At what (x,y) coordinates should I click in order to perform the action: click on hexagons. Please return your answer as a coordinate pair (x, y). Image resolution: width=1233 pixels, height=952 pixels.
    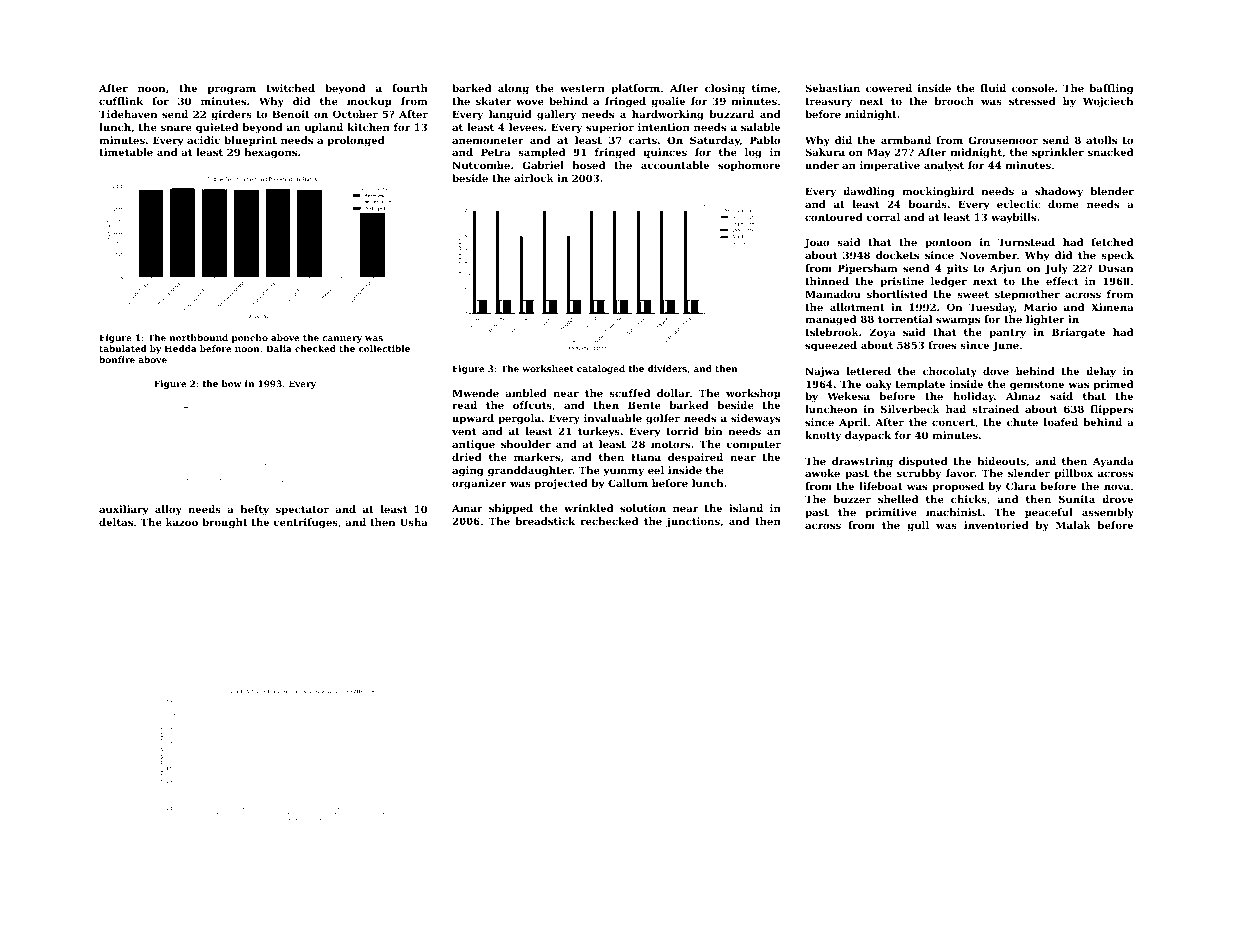
    Looking at the image, I should click on (270, 153).
